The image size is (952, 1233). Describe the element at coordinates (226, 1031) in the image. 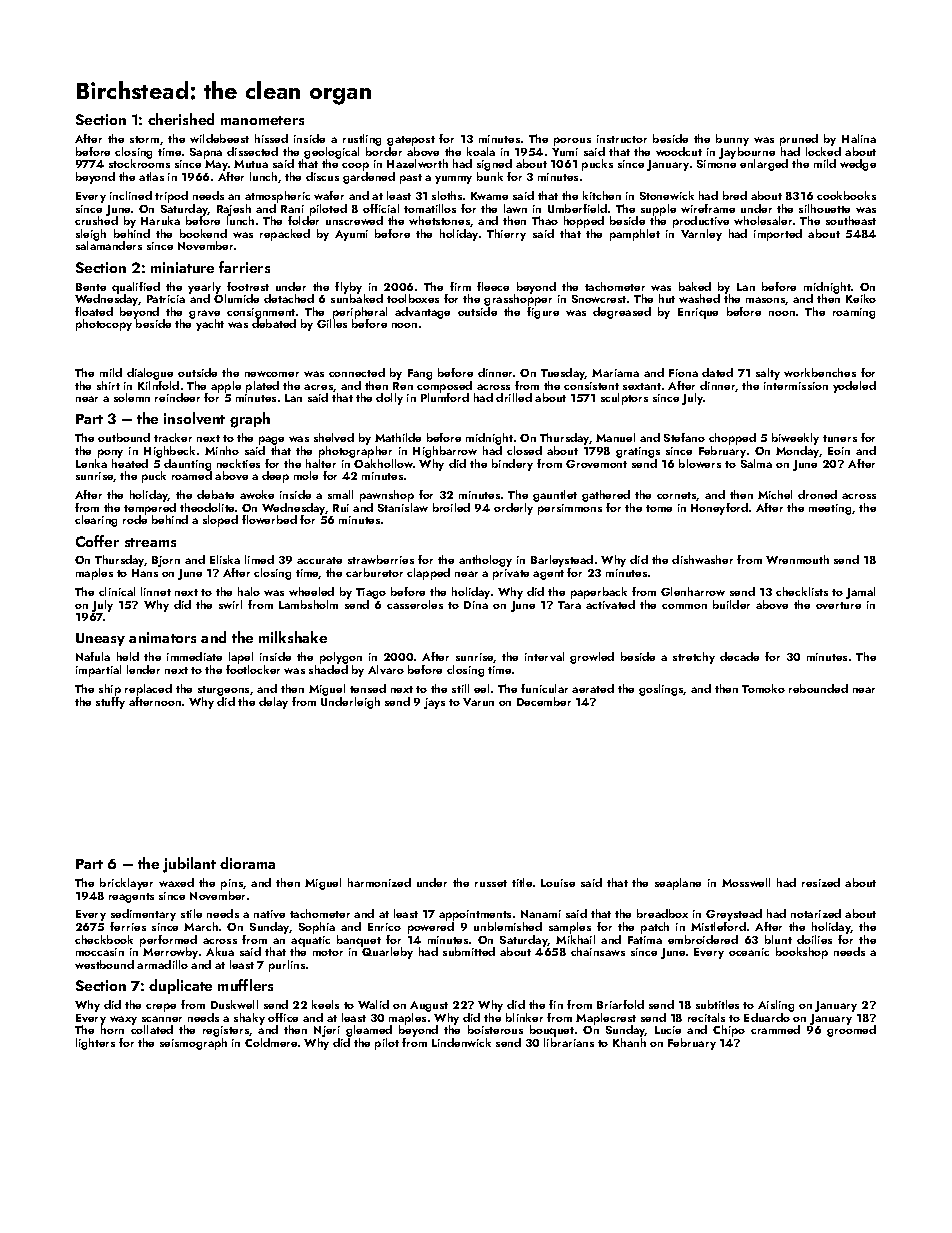

I see `registers` at that location.
